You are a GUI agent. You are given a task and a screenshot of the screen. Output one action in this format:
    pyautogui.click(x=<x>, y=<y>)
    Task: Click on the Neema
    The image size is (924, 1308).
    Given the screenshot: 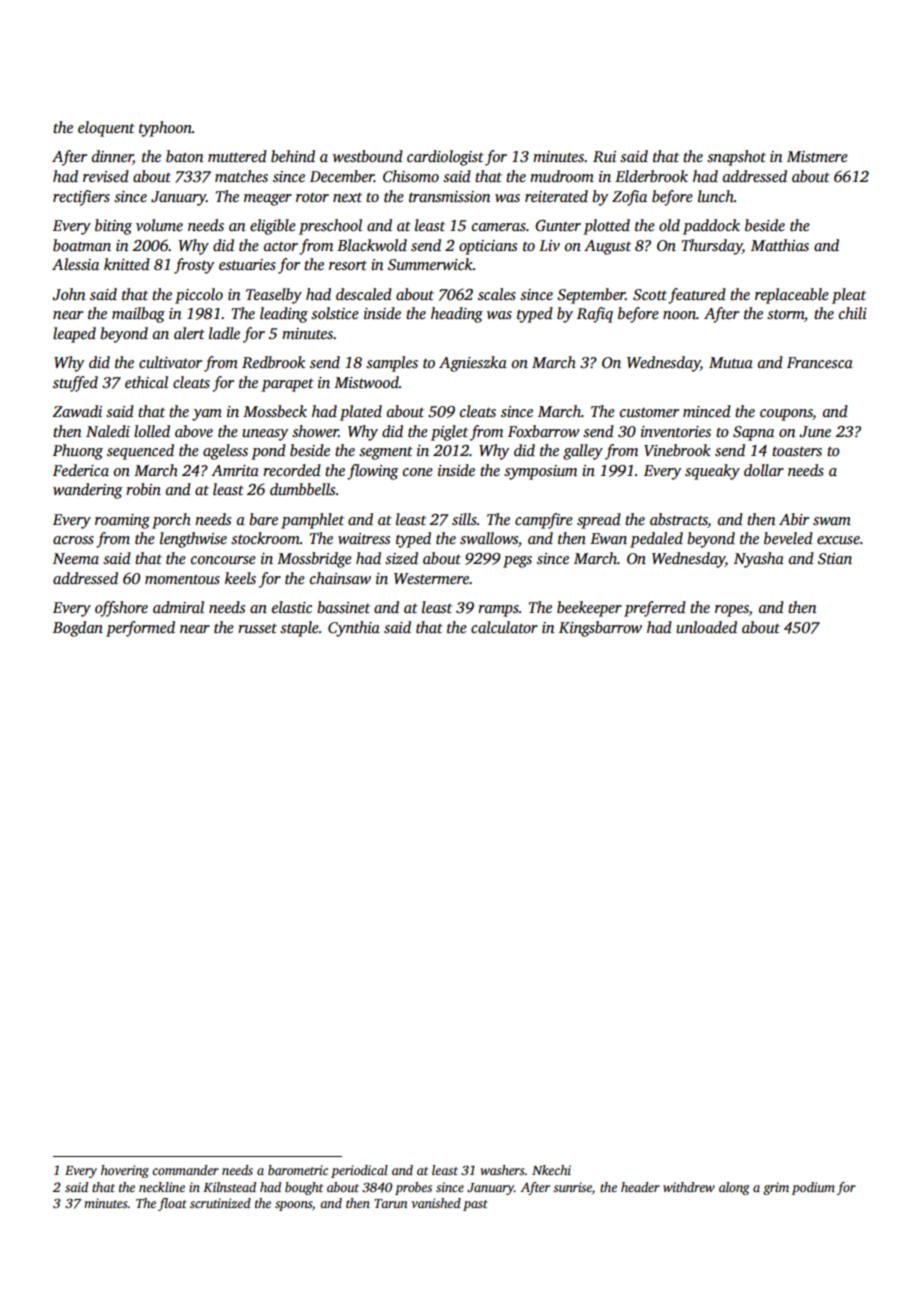 What is the action you would take?
    pyautogui.click(x=76, y=558)
